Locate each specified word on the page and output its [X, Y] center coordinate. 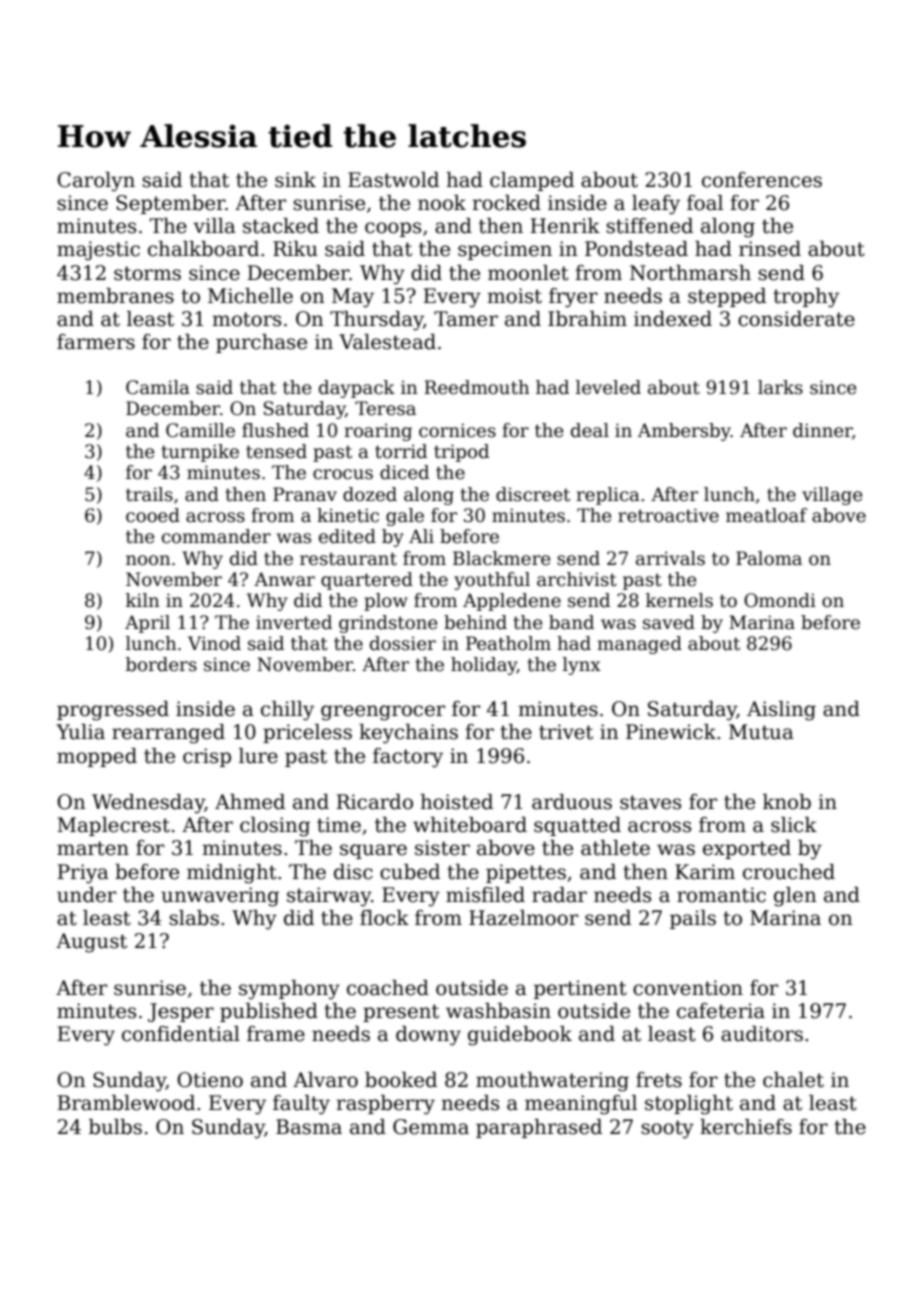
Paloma [769, 558]
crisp [207, 757]
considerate [796, 319]
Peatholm [508, 643]
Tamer [466, 319]
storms [147, 273]
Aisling [781, 711]
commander [216, 536]
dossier [403, 643]
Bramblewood [126, 1103]
